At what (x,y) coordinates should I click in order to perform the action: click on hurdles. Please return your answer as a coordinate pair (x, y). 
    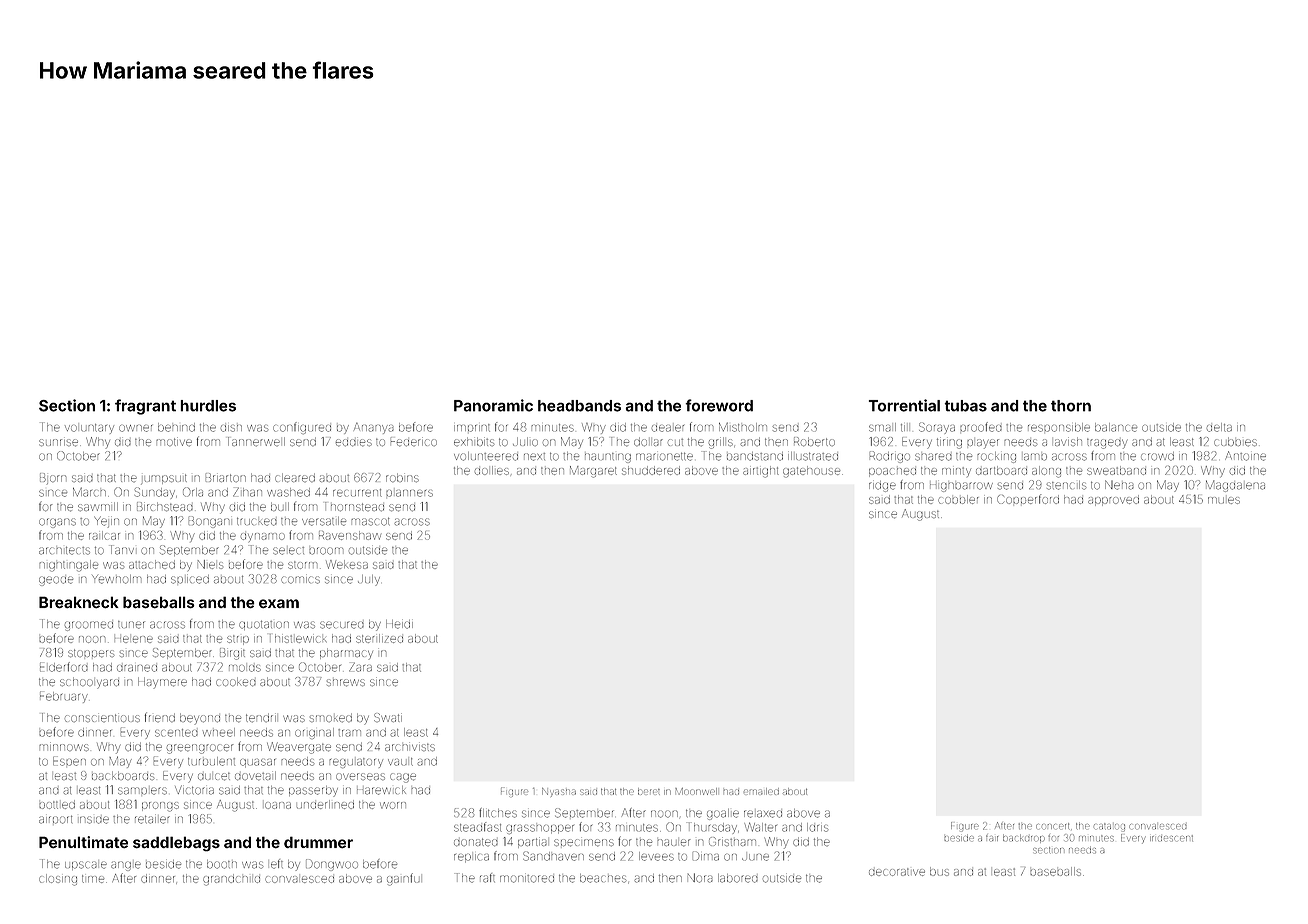
    Looking at the image, I should click on (208, 406).
